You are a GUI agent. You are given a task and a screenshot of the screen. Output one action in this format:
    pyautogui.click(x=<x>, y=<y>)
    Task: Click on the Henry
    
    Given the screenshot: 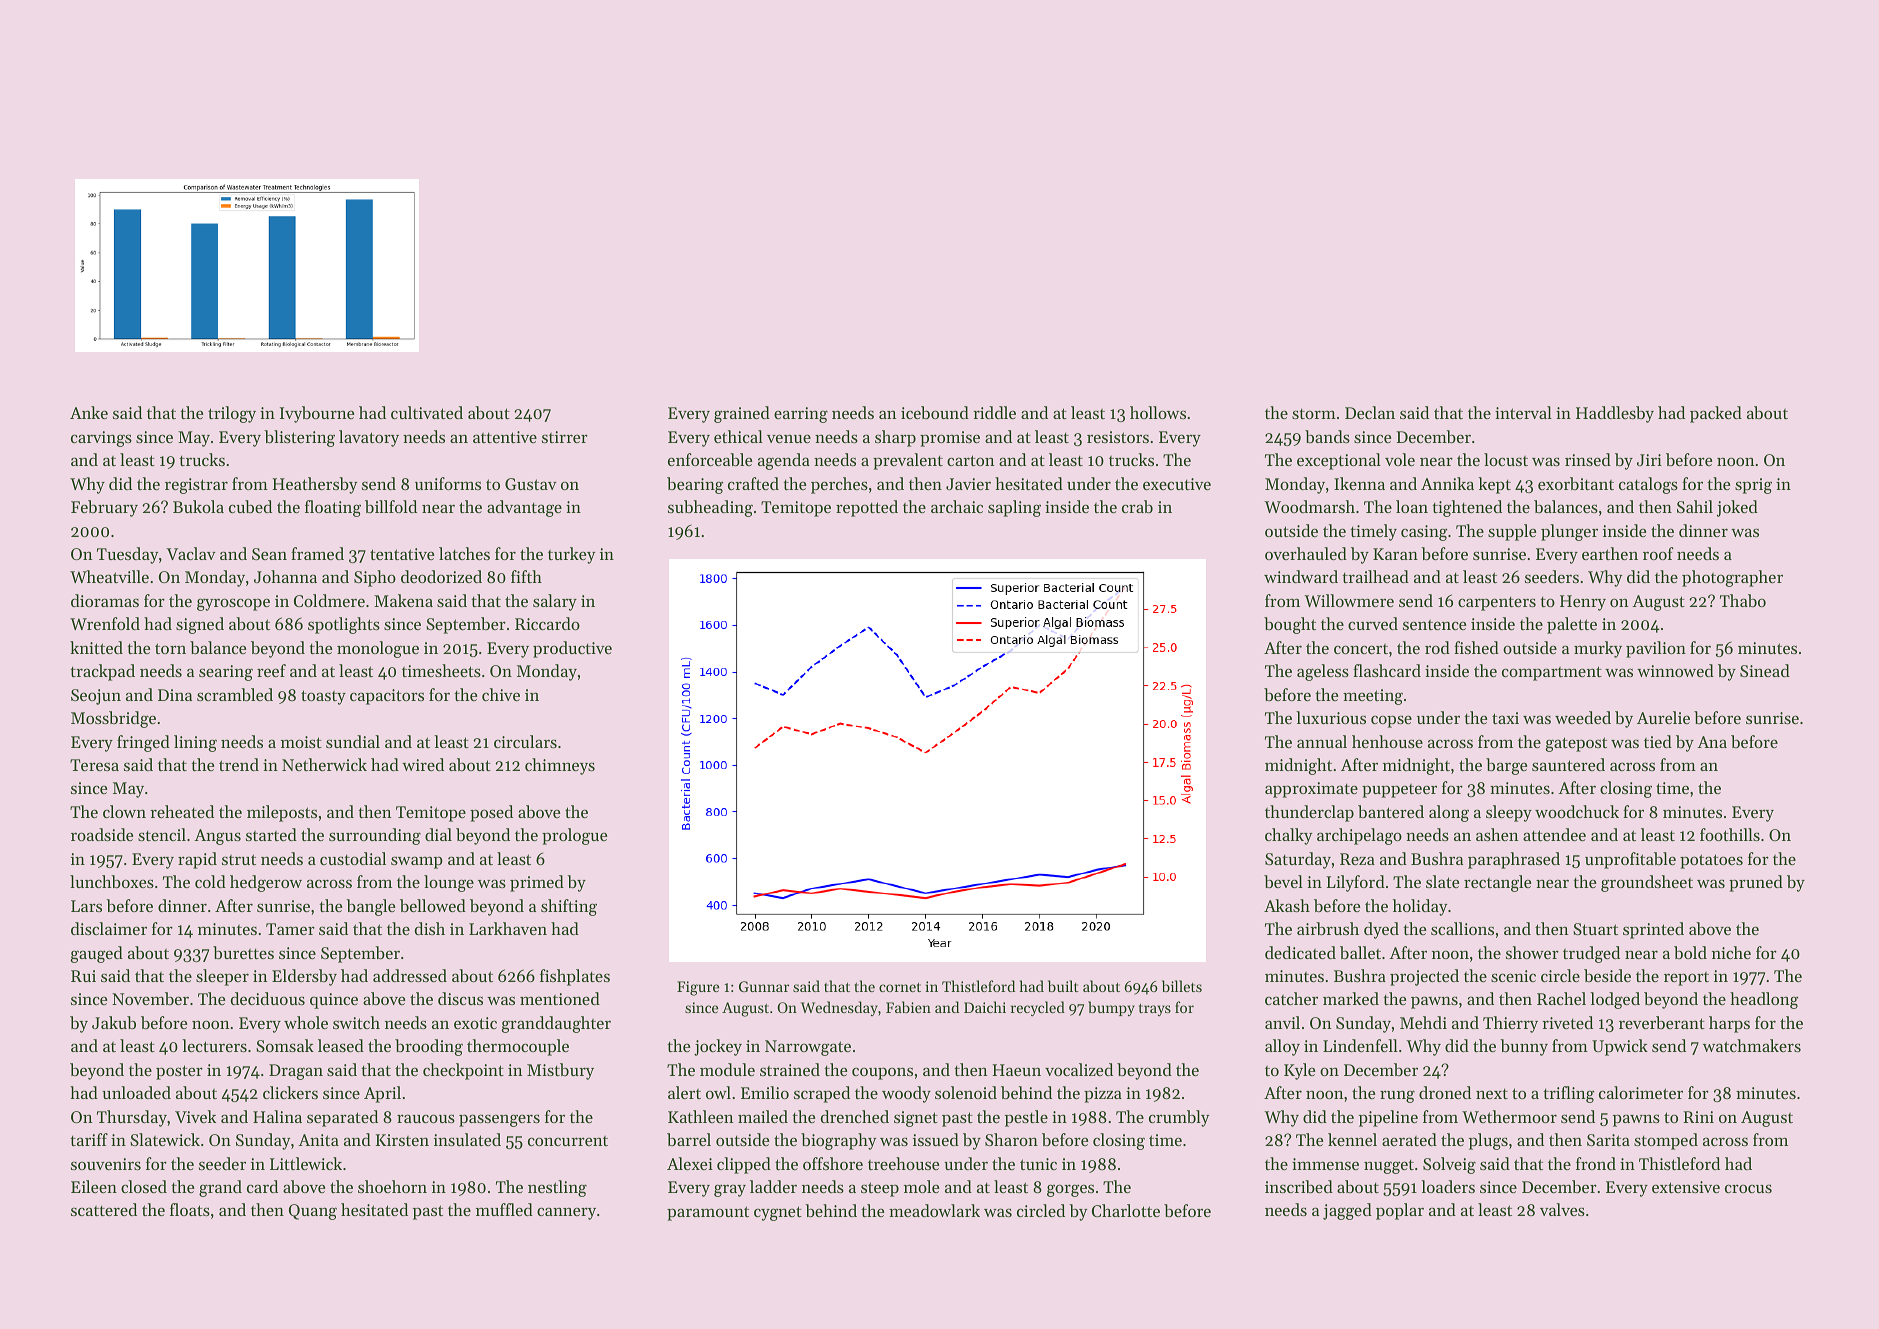 What is the action you would take?
    pyautogui.click(x=1583, y=603)
